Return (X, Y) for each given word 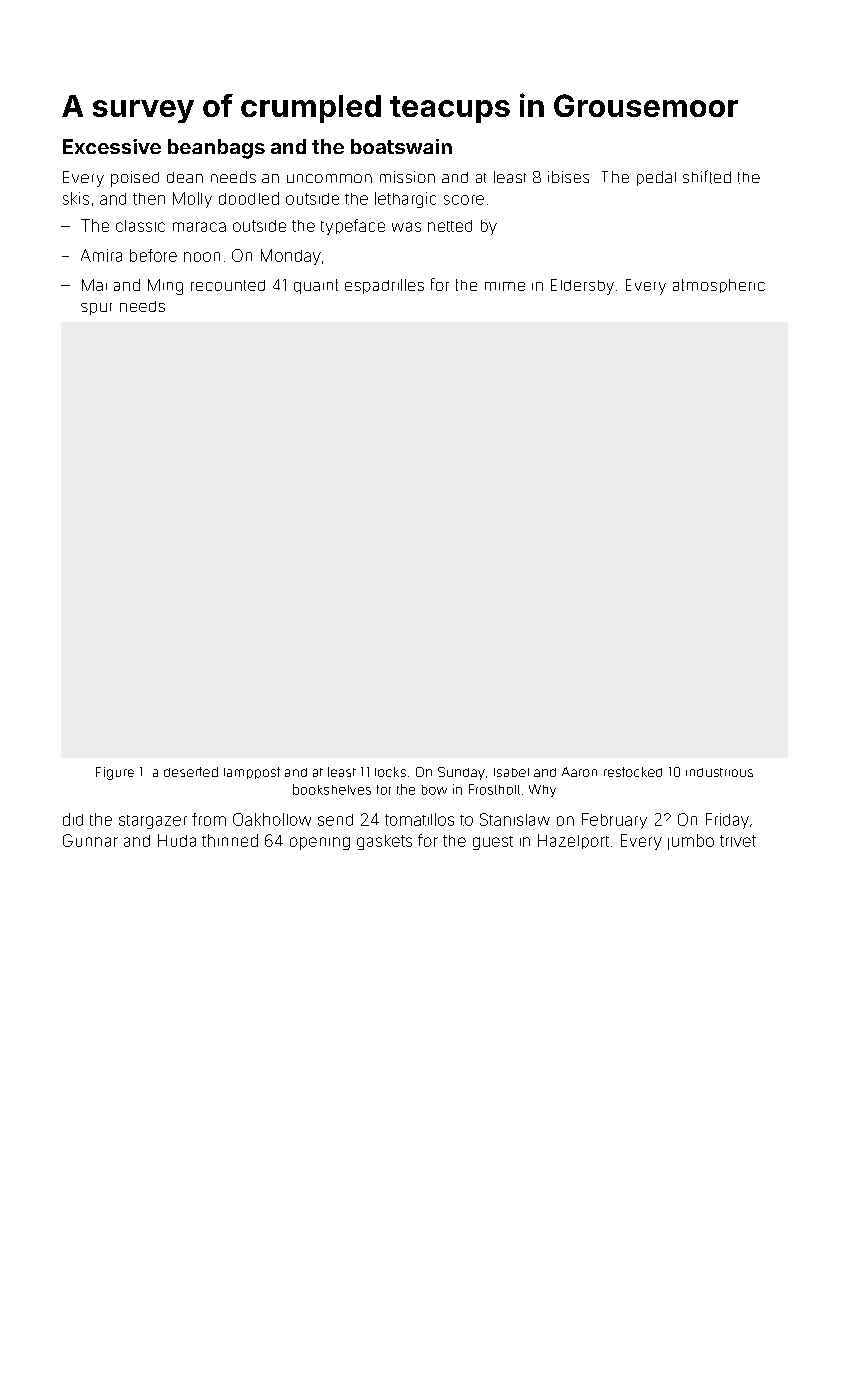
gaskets (384, 842)
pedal (656, 178)
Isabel (511, 772)
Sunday (461, 773)
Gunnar (90, 840)
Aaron (579, 772)
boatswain (401, 146)
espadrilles (384, 286)
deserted (191, 772)
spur (96, 309)
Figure (115, 773)
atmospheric (719, 286)
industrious (719, 772)
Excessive (112, 146)
